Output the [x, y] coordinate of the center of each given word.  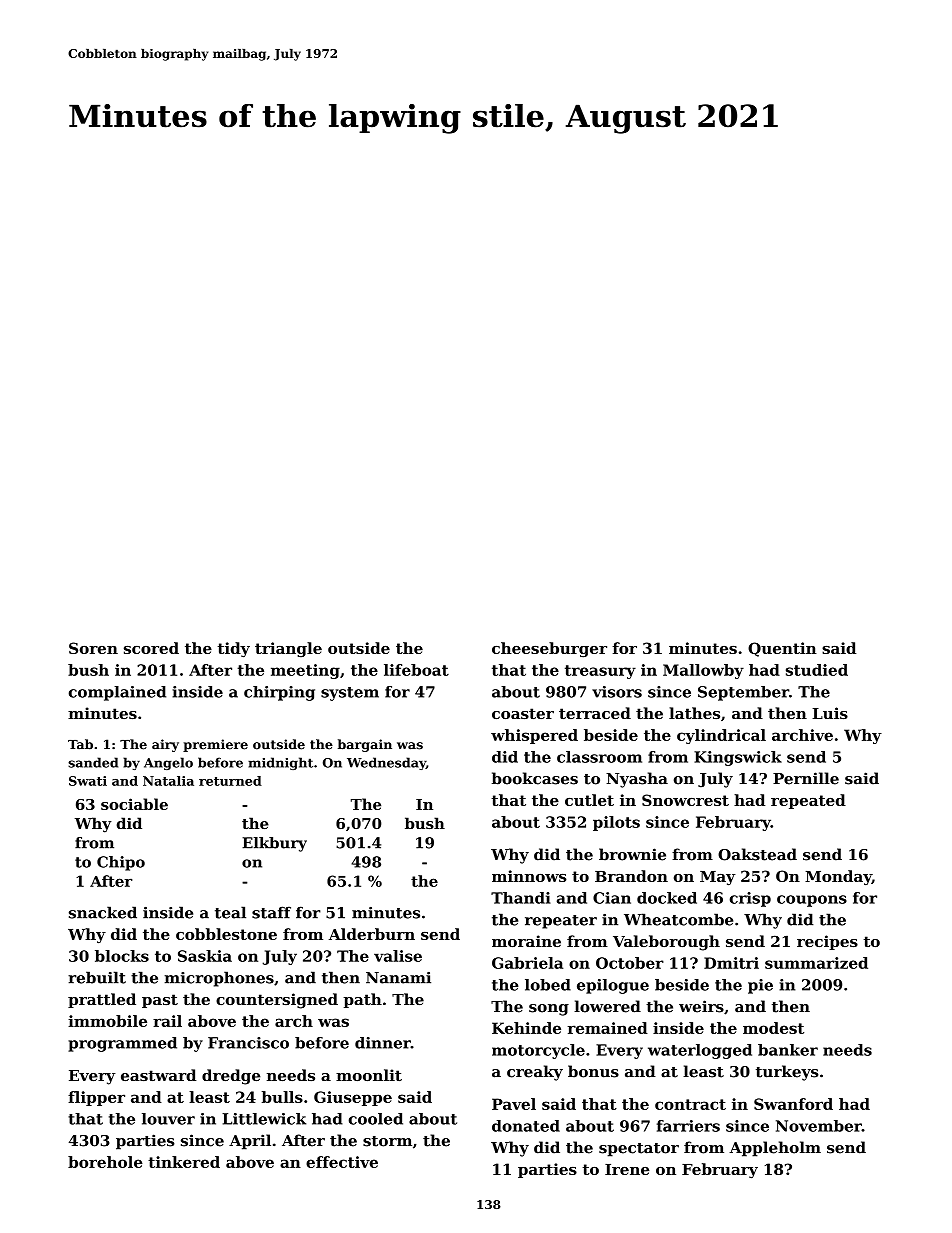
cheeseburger [549, 649]
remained [608, 1028]
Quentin [782, 649]
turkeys [787, 1073]
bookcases [535, 778]
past [160, 1001]
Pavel [514, 1104]
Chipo [121, 863]
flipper [96, 1098]
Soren [93, 648]
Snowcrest [685, 800]
